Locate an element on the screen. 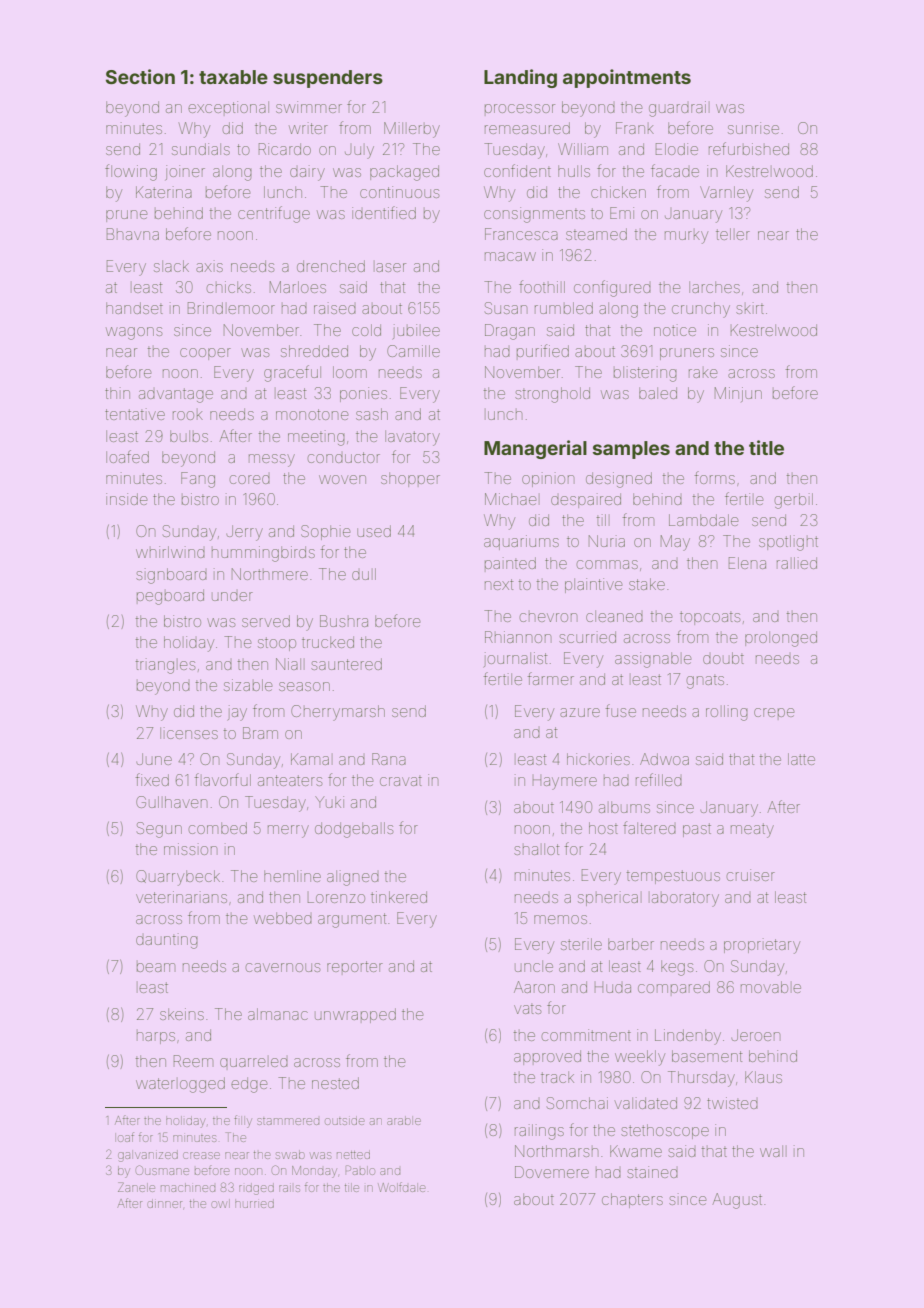 The height and width of the screenshot is (1308, 924). skeins is located at coordinates (182, 1014).
